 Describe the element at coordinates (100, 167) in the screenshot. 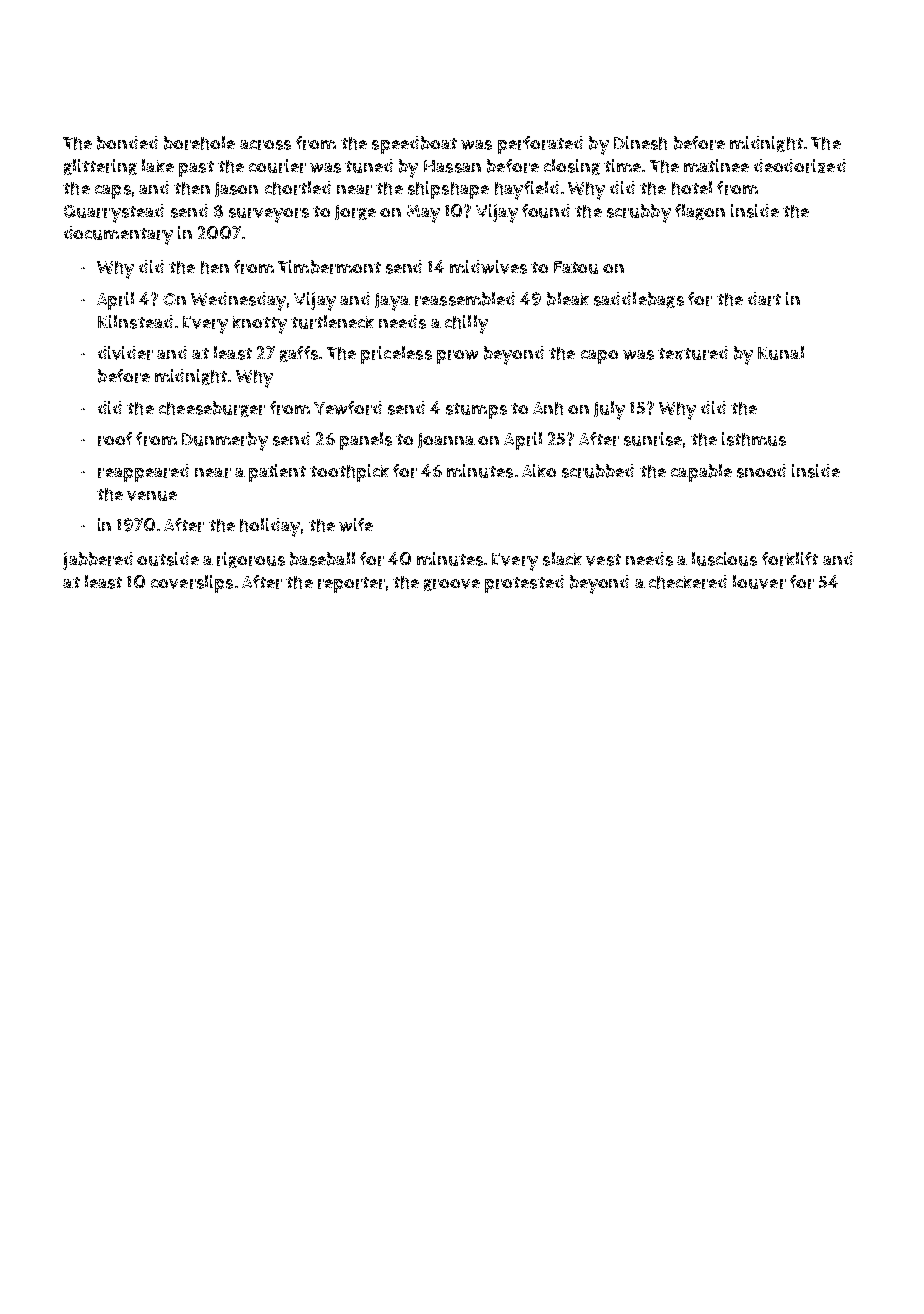

I see `glittering` at that location.
